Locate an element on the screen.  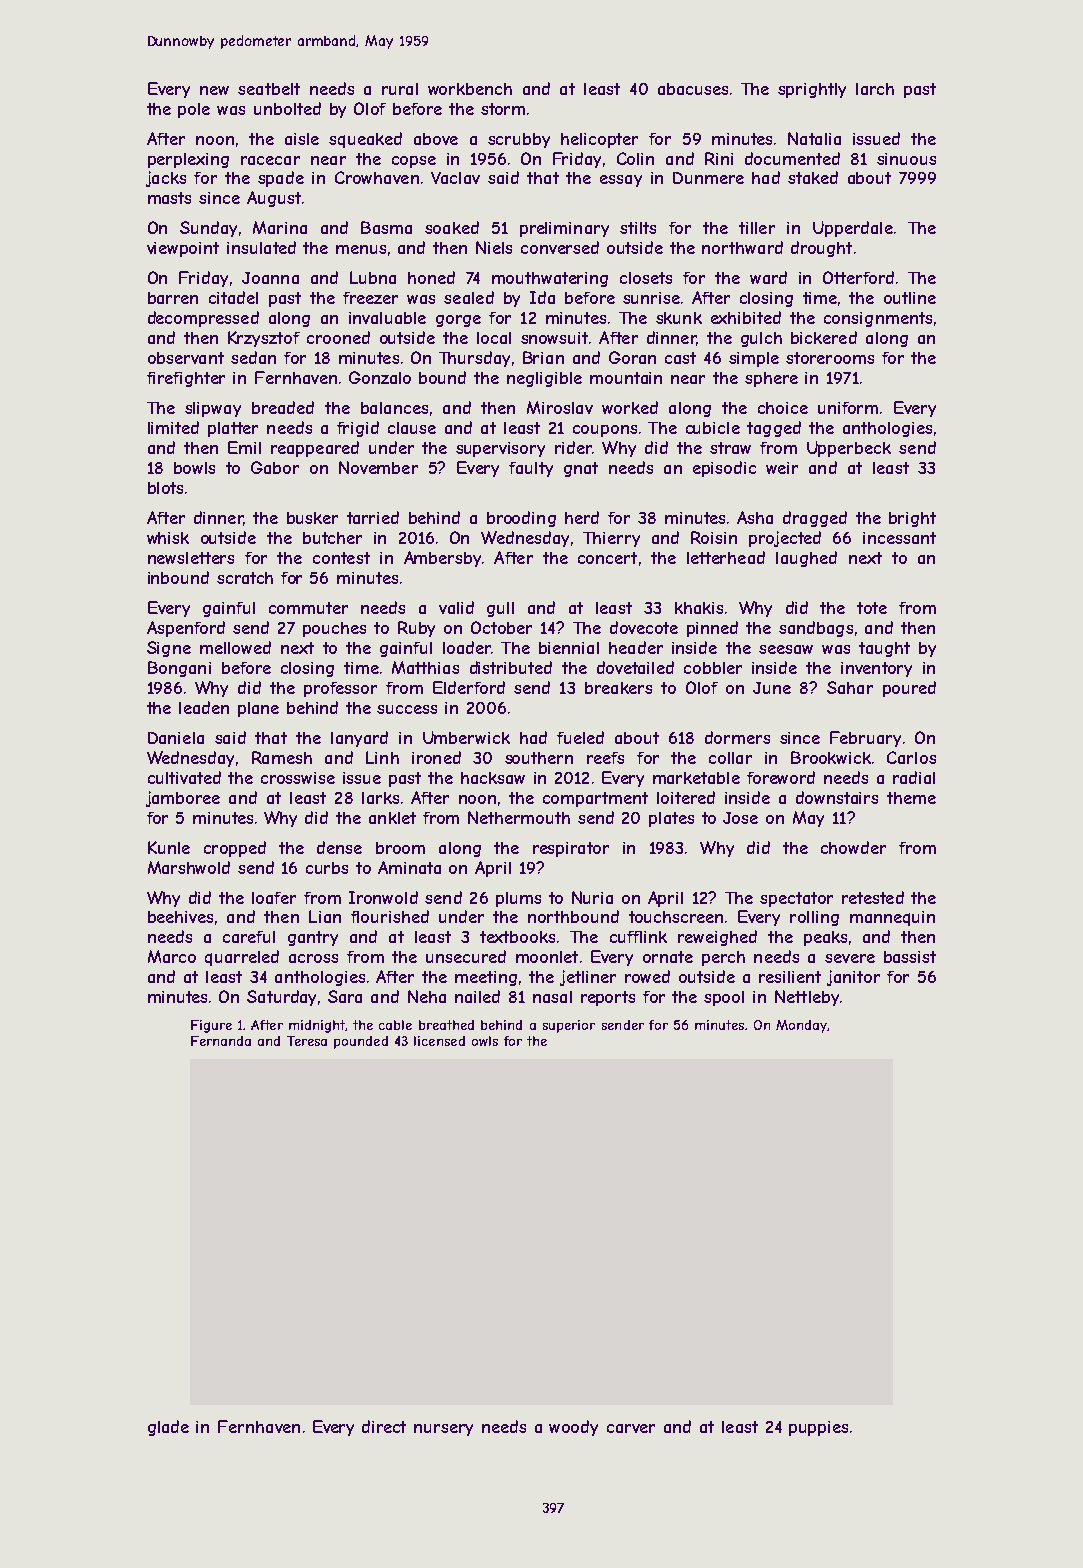
abacuses is located at coordinates (693, 89).
